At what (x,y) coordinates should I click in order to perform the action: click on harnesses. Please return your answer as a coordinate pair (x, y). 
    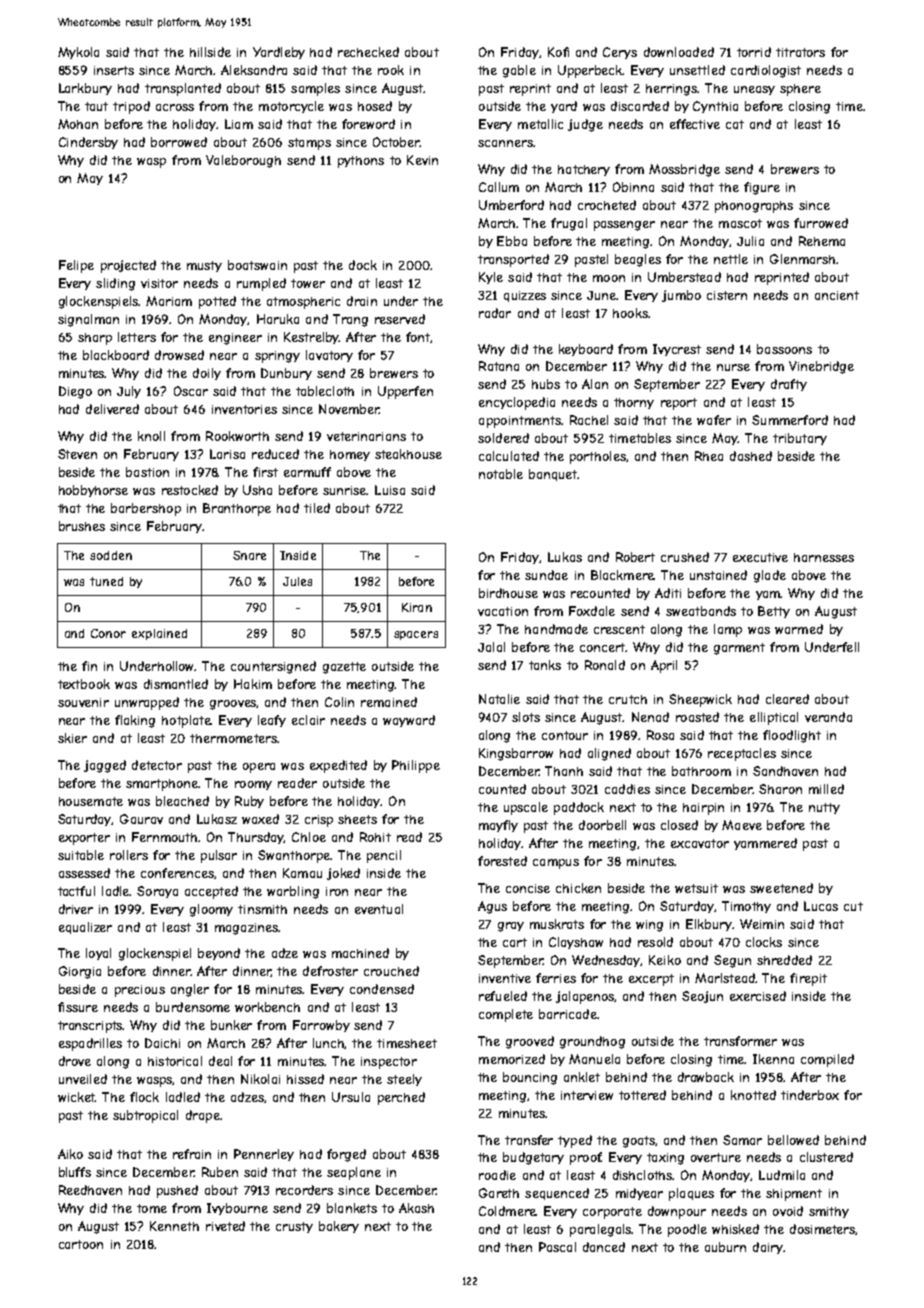
    Looking at the image, I should click on (824, 557).
